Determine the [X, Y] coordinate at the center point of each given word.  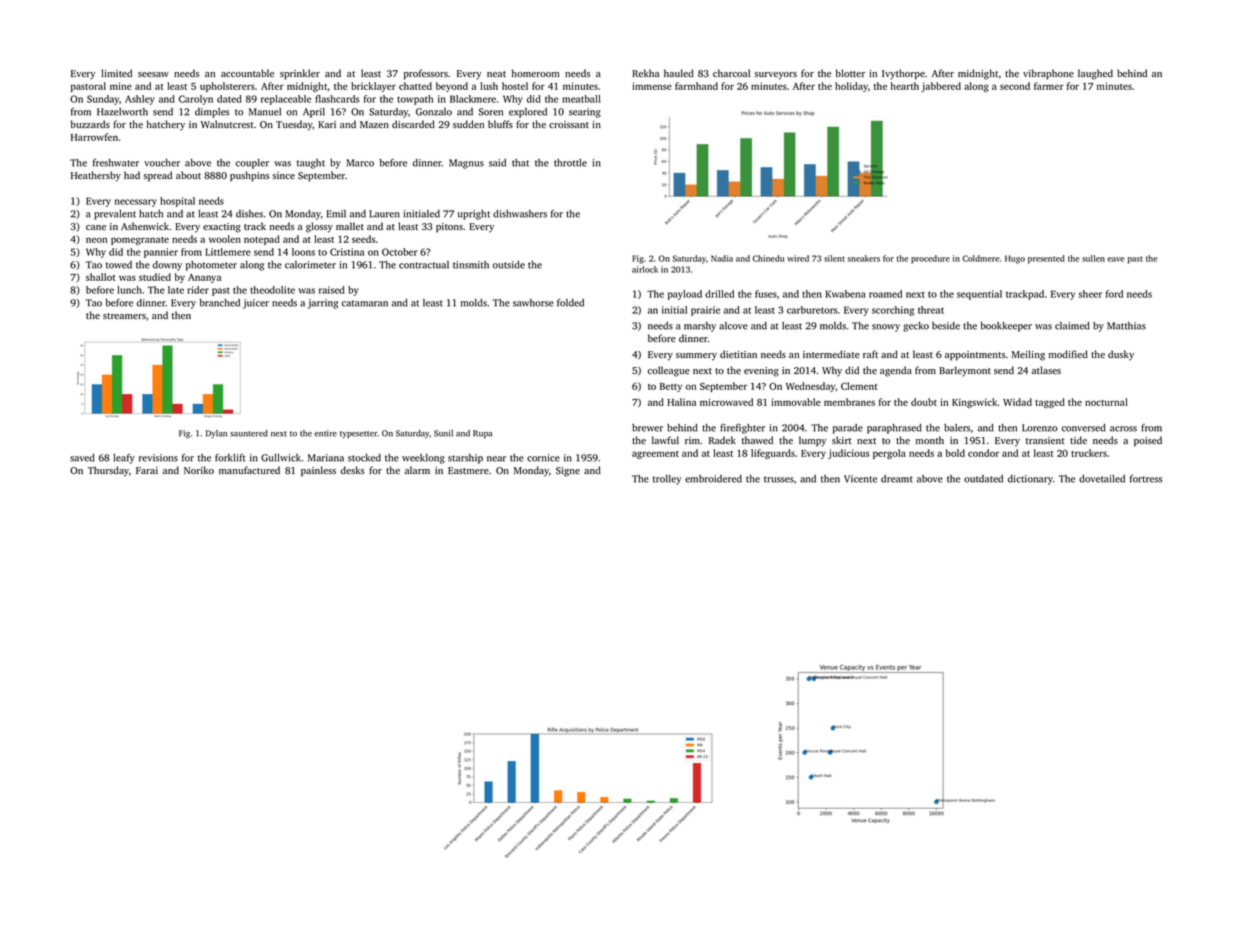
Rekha [645, 73]
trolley [667, 480]
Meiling [1028, 355]
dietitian [738, 354]
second [1015, 86]
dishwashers [520, 214]
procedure [930, 259]
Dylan [216, 434]
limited [116, 73]
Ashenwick [145, 226]
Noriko [199, 470]
